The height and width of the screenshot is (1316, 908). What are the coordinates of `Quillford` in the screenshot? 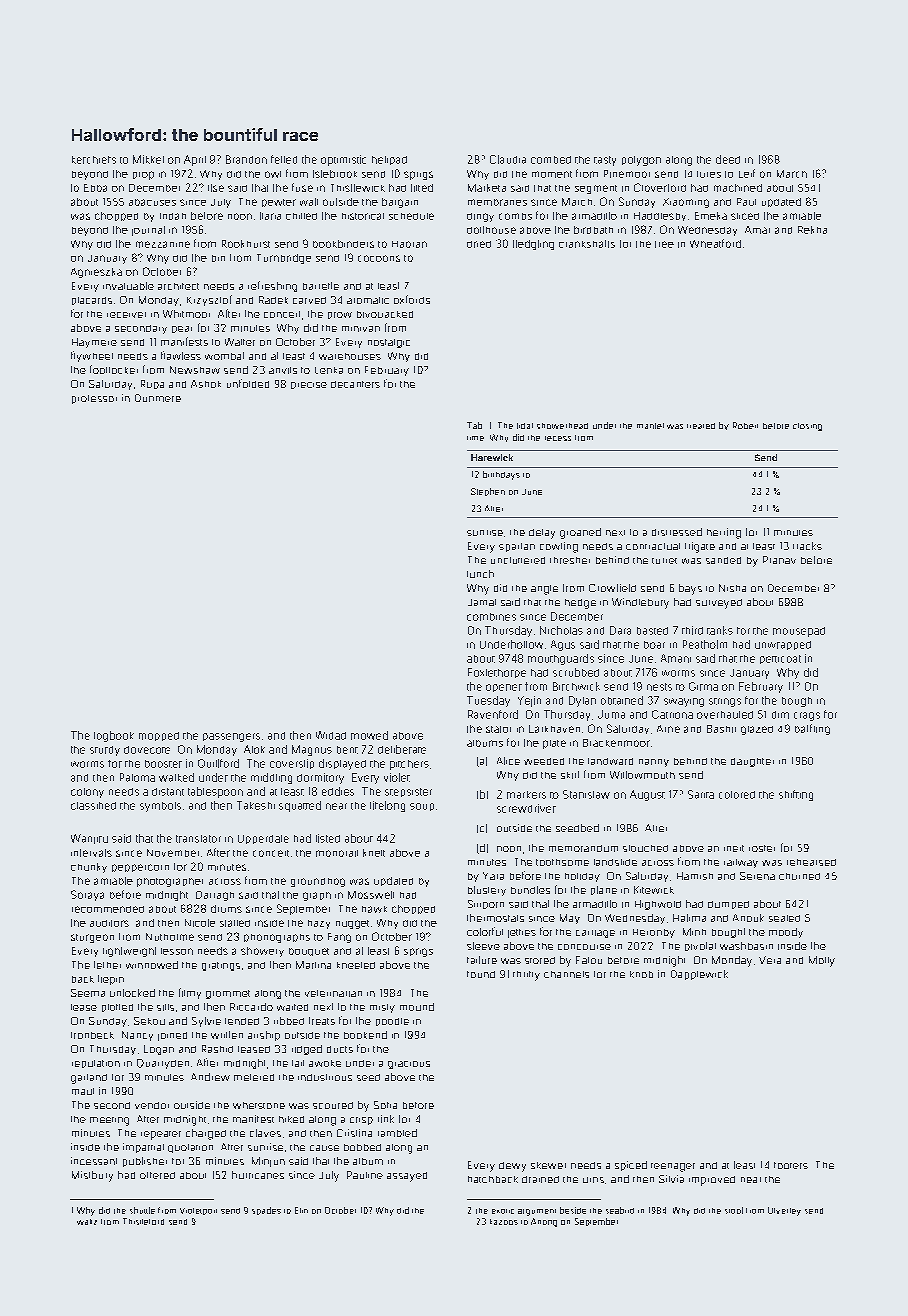 It's located at (218, 763).
